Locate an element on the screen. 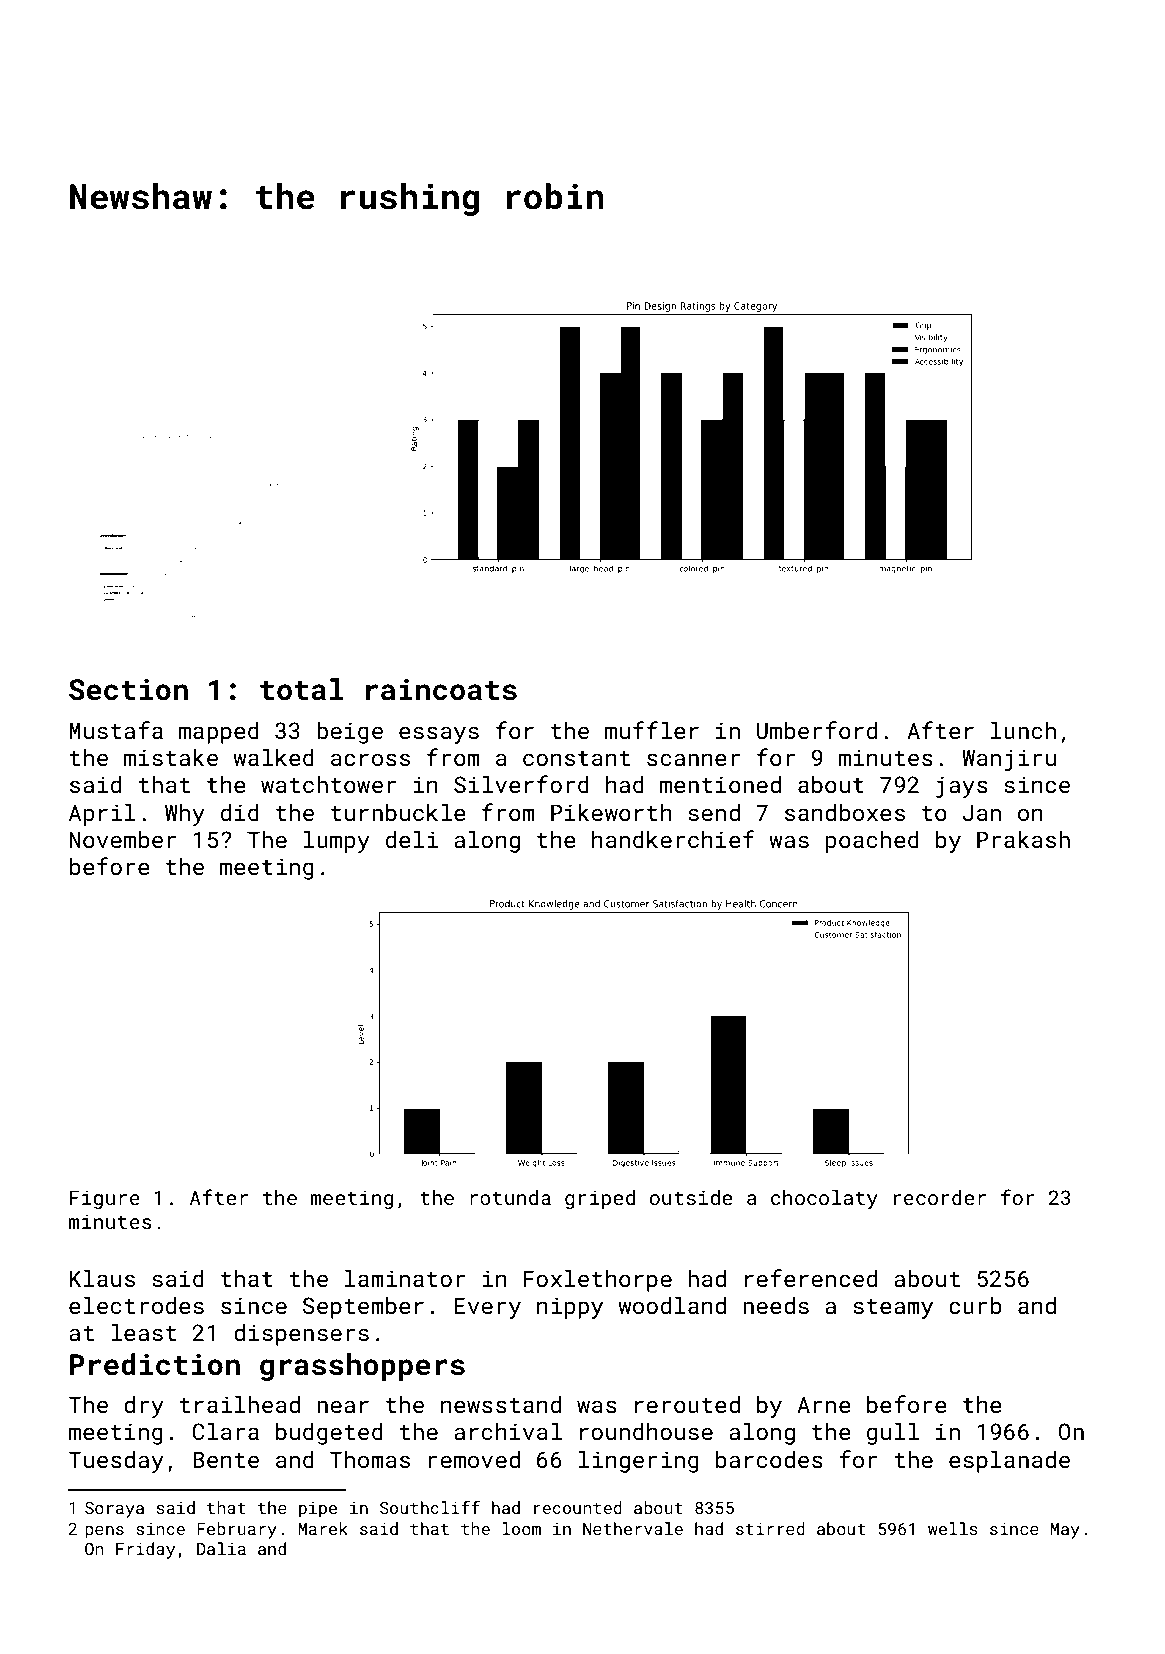 The width and height of the screenshot is (1165, 1654). Southcliff is located at coordinates (430, 1507).
